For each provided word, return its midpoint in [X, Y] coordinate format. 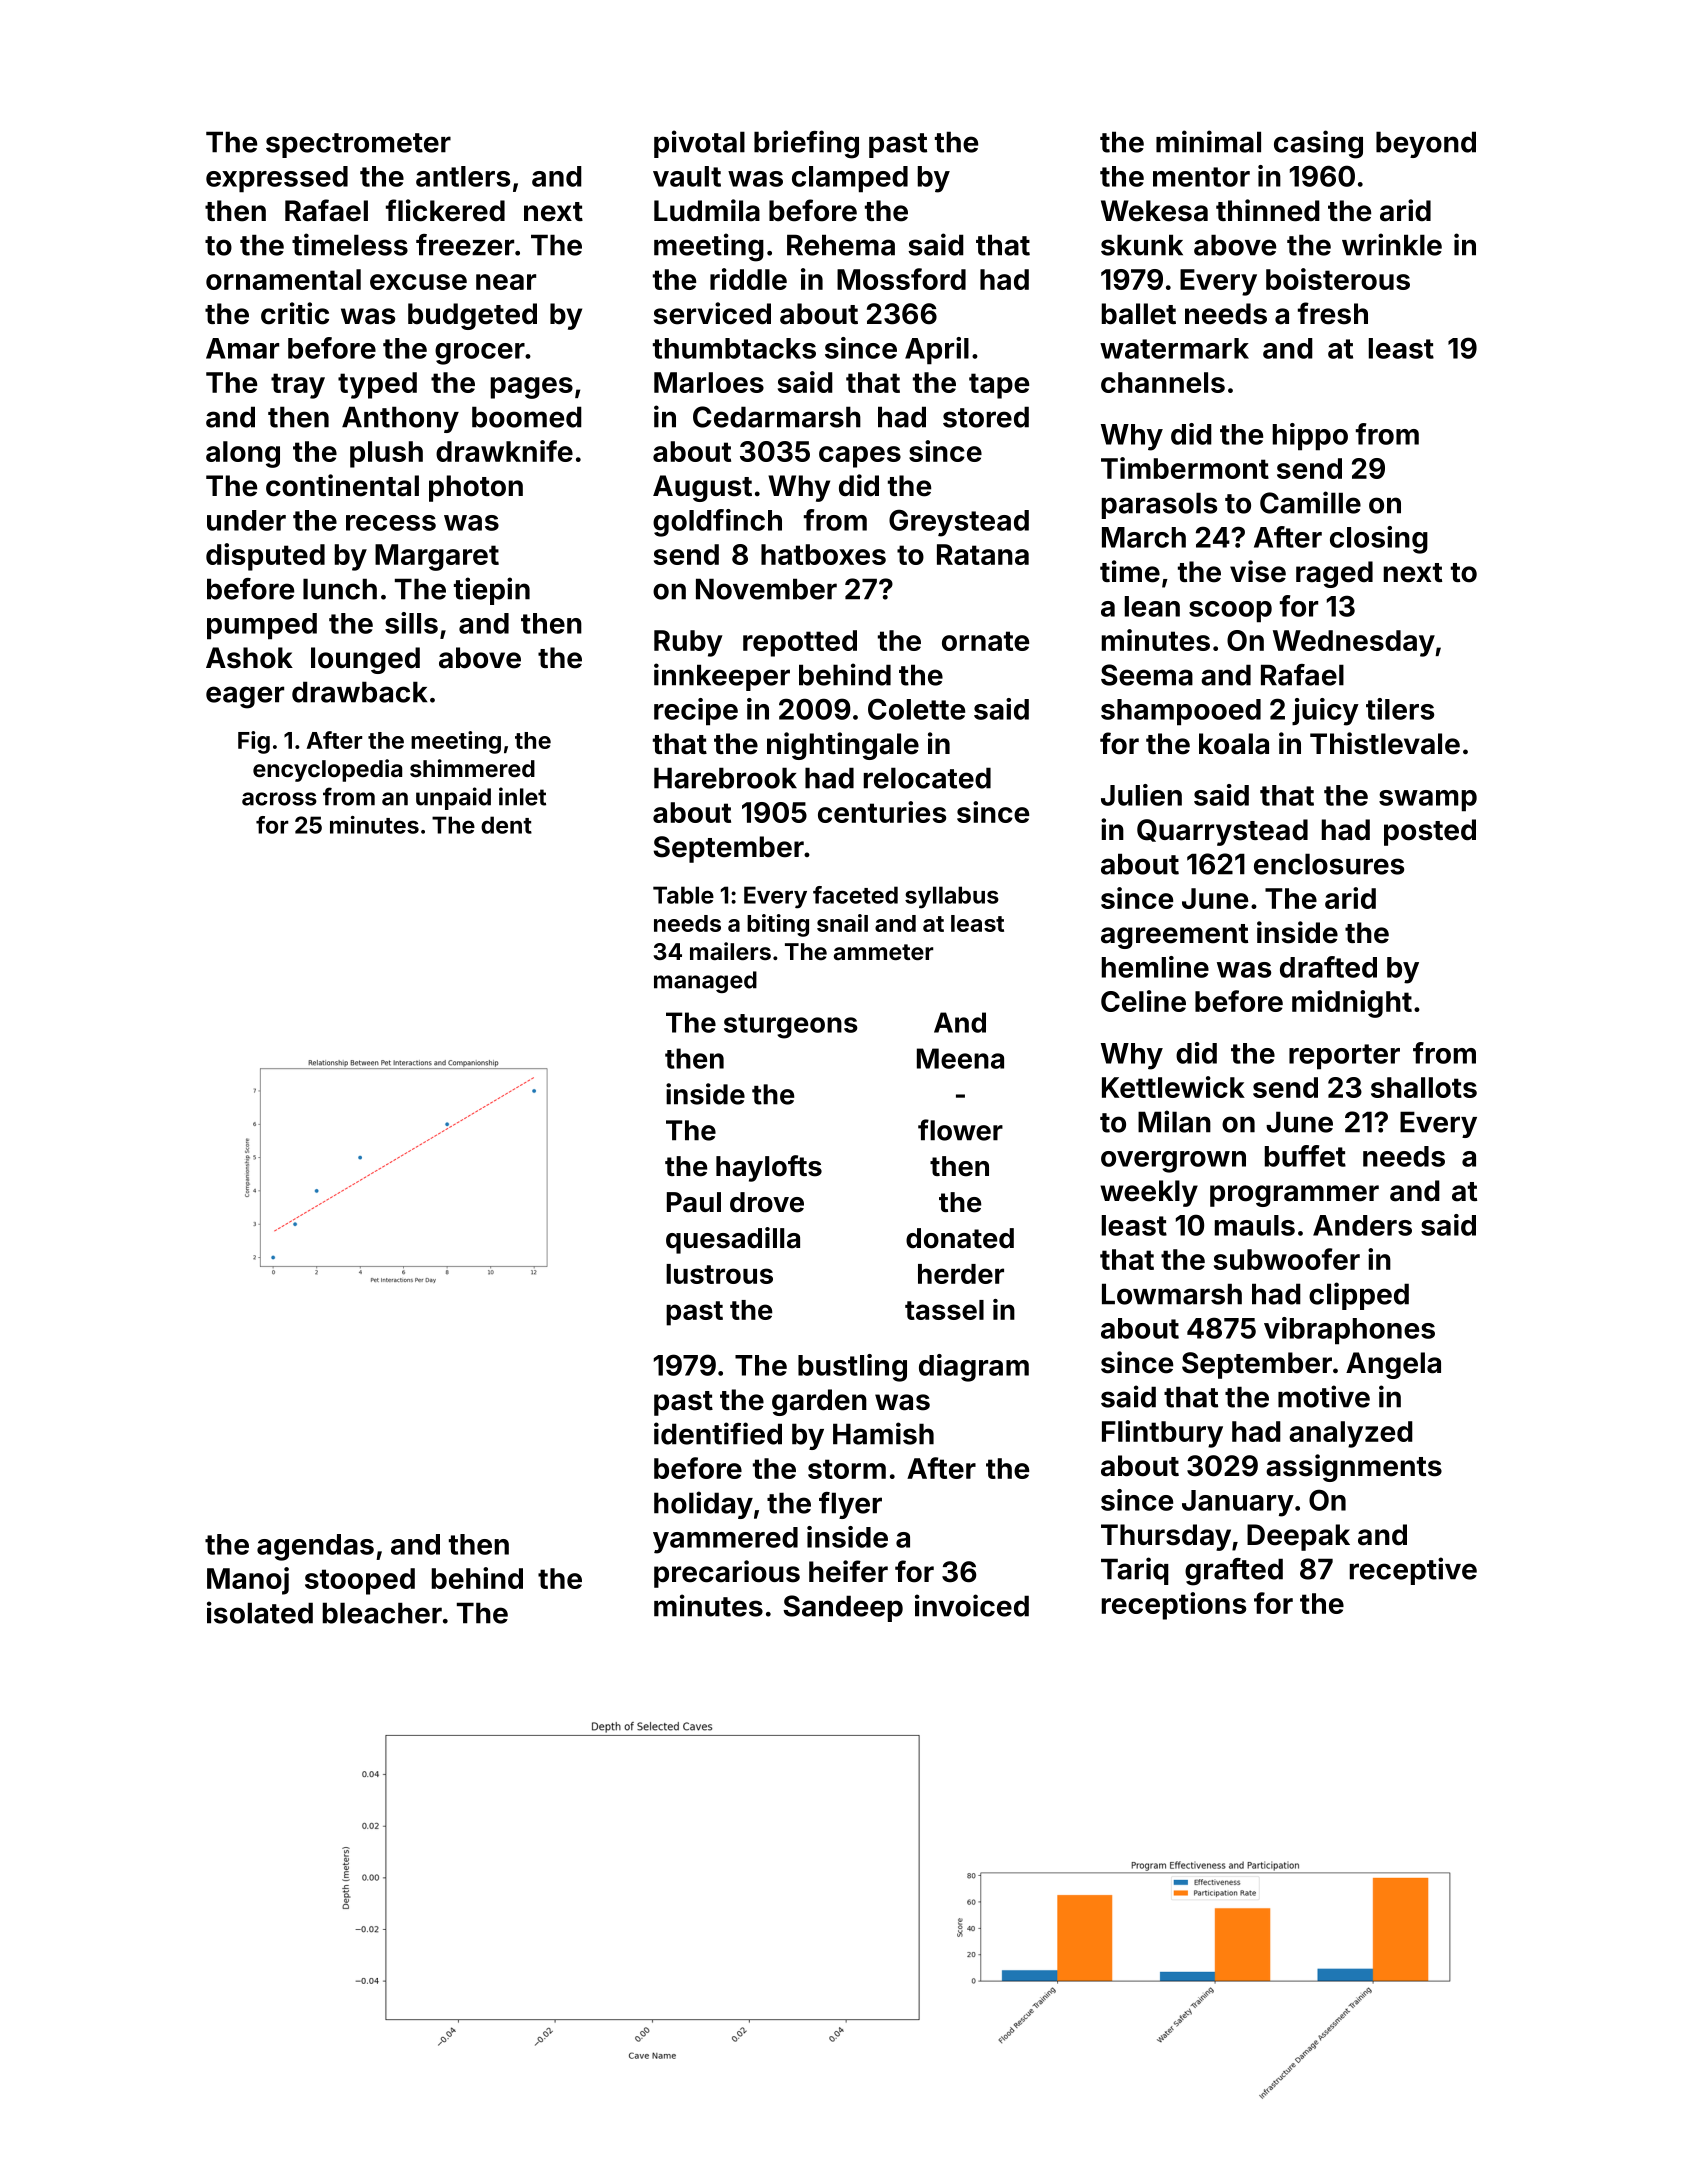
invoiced [972, 1605]
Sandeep [843, 1608]
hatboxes [823, 554]
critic [295, 313]
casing [1318, 144]
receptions [1174, 1606]
